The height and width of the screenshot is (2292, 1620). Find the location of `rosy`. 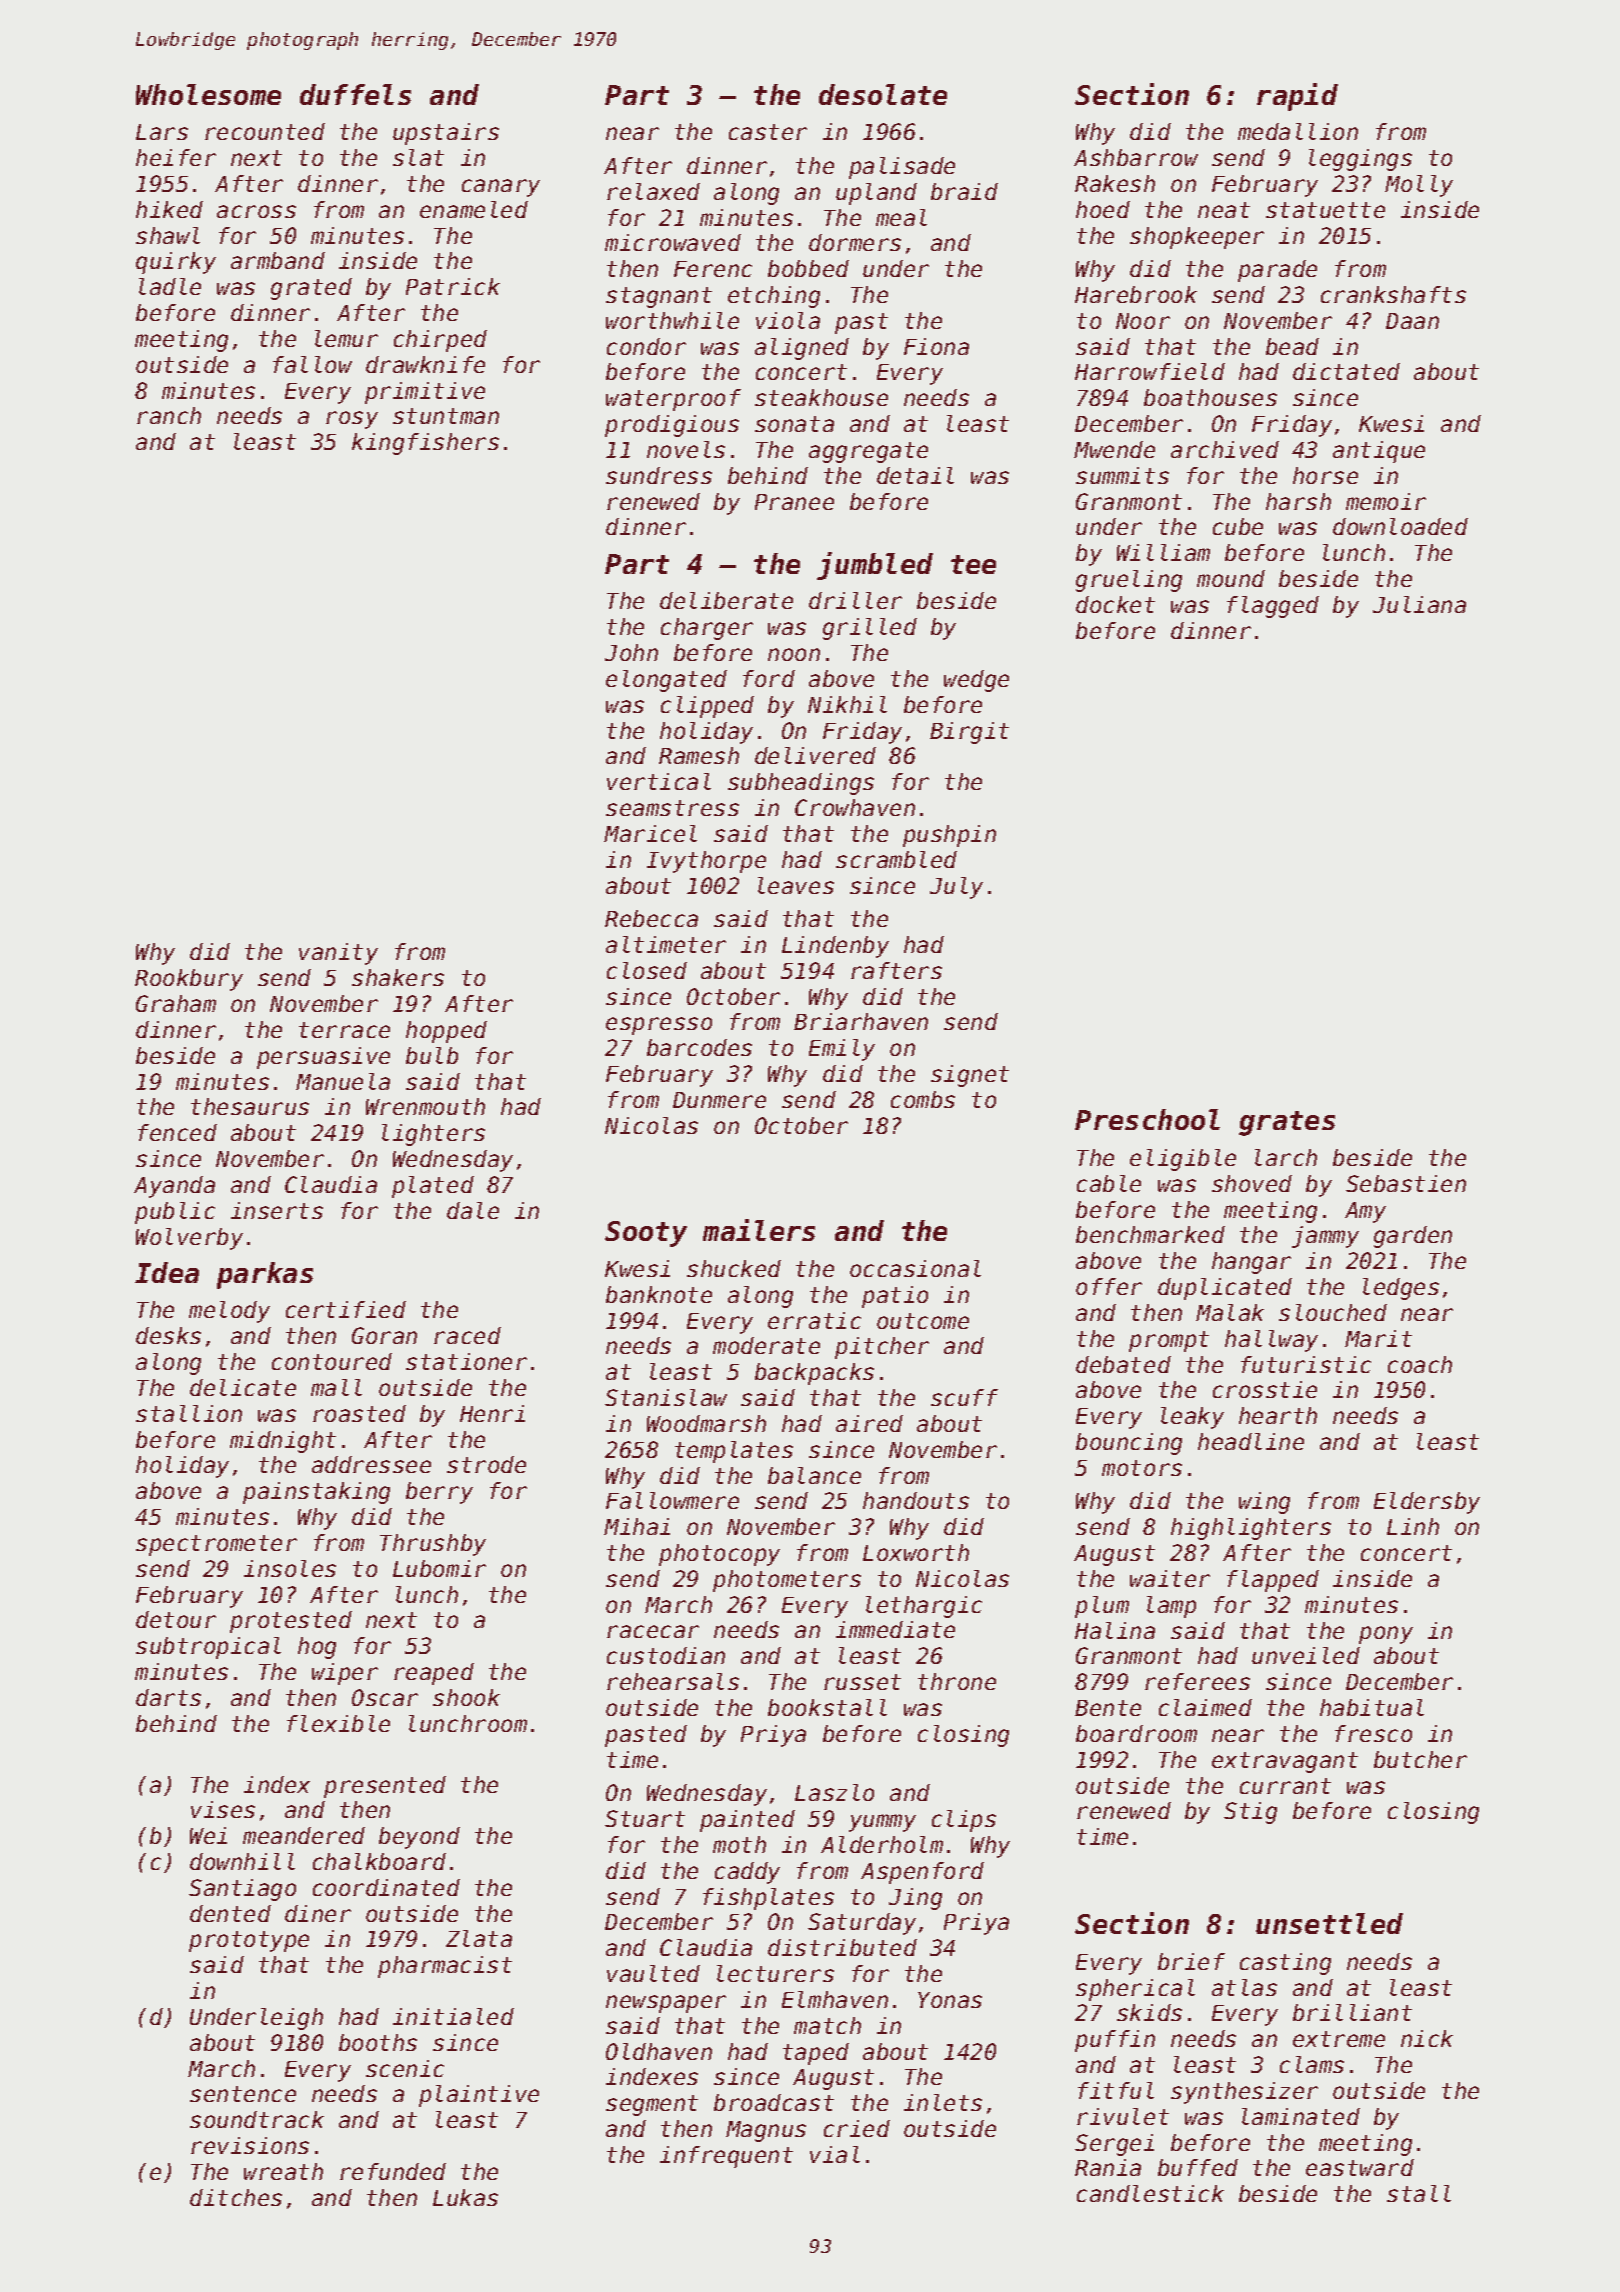

rosy is located at coordinates (352, 420).
